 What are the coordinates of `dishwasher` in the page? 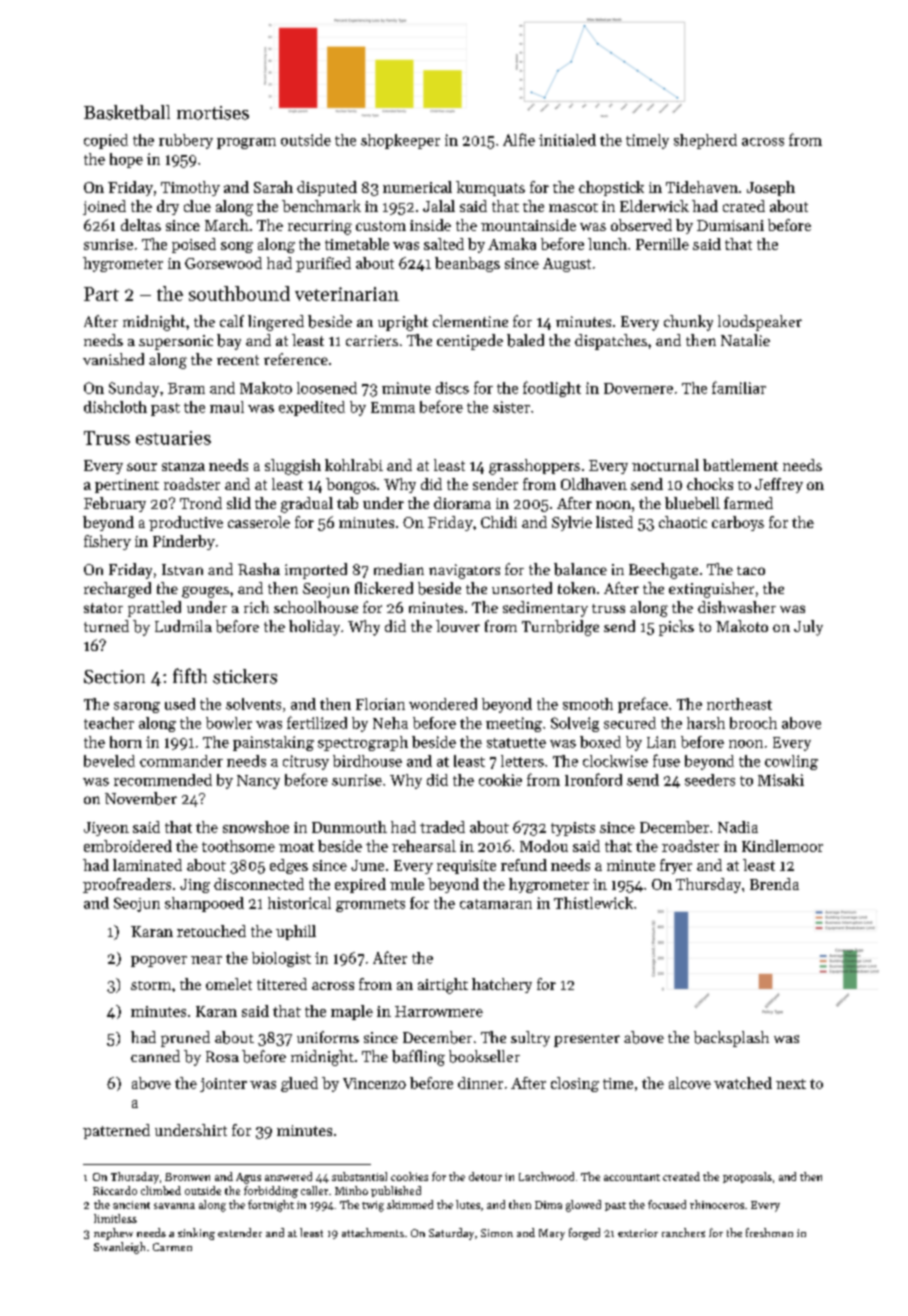 It's located at (737, 607).
